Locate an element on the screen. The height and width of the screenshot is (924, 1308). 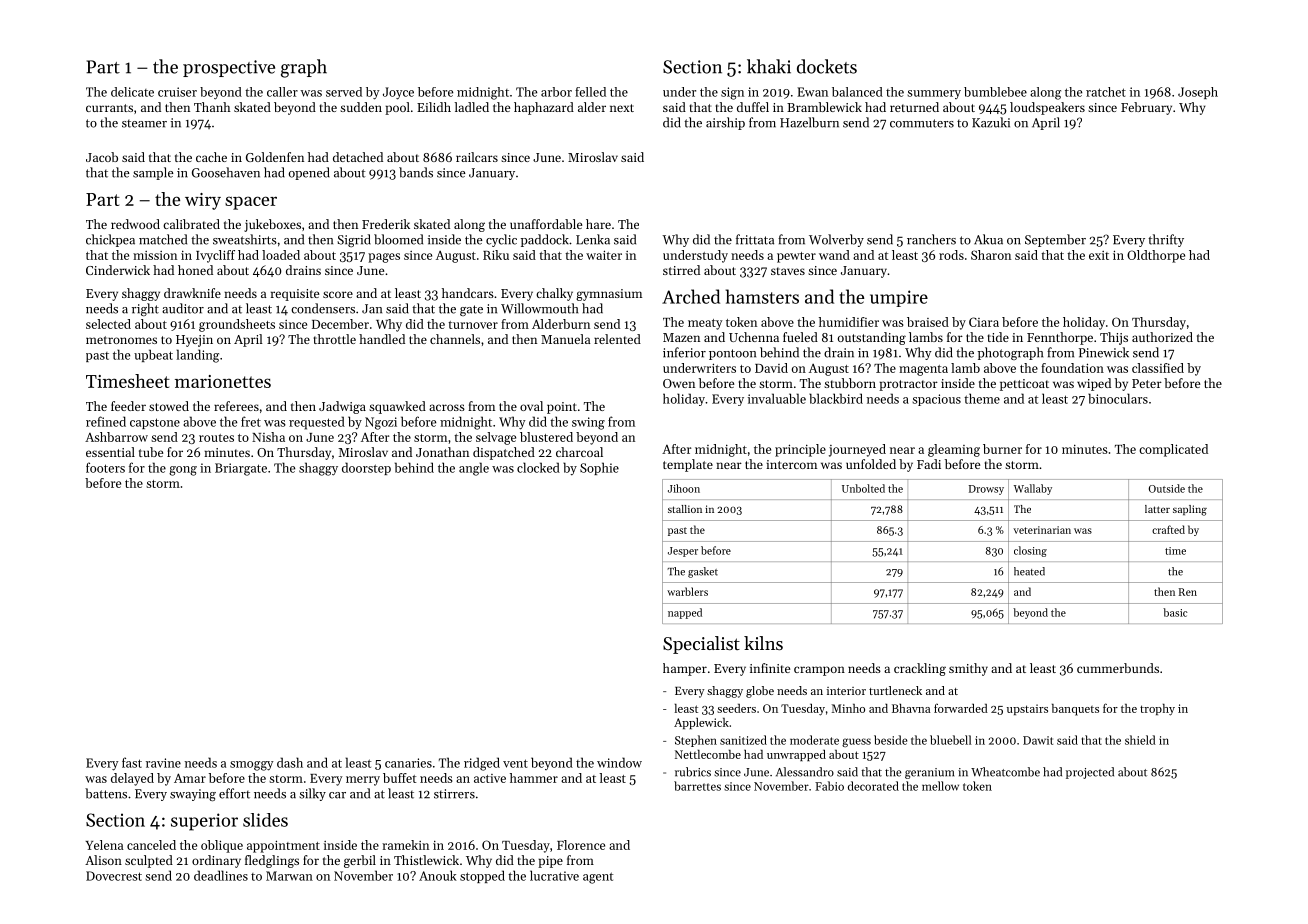
cummerbunds is located at coordinates (1118, 668).
